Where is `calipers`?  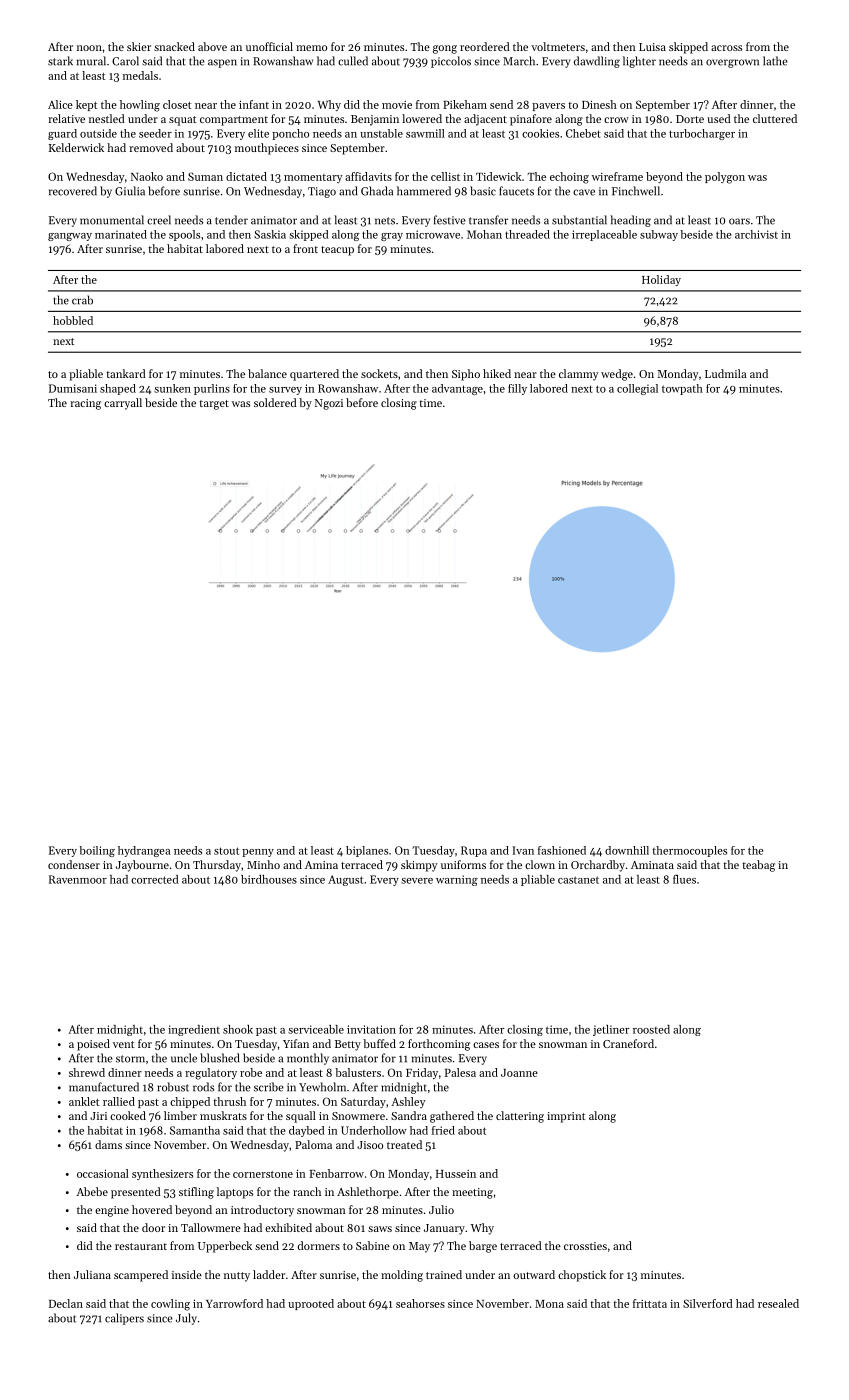 calipers is located at coordinates (124, 1319).
